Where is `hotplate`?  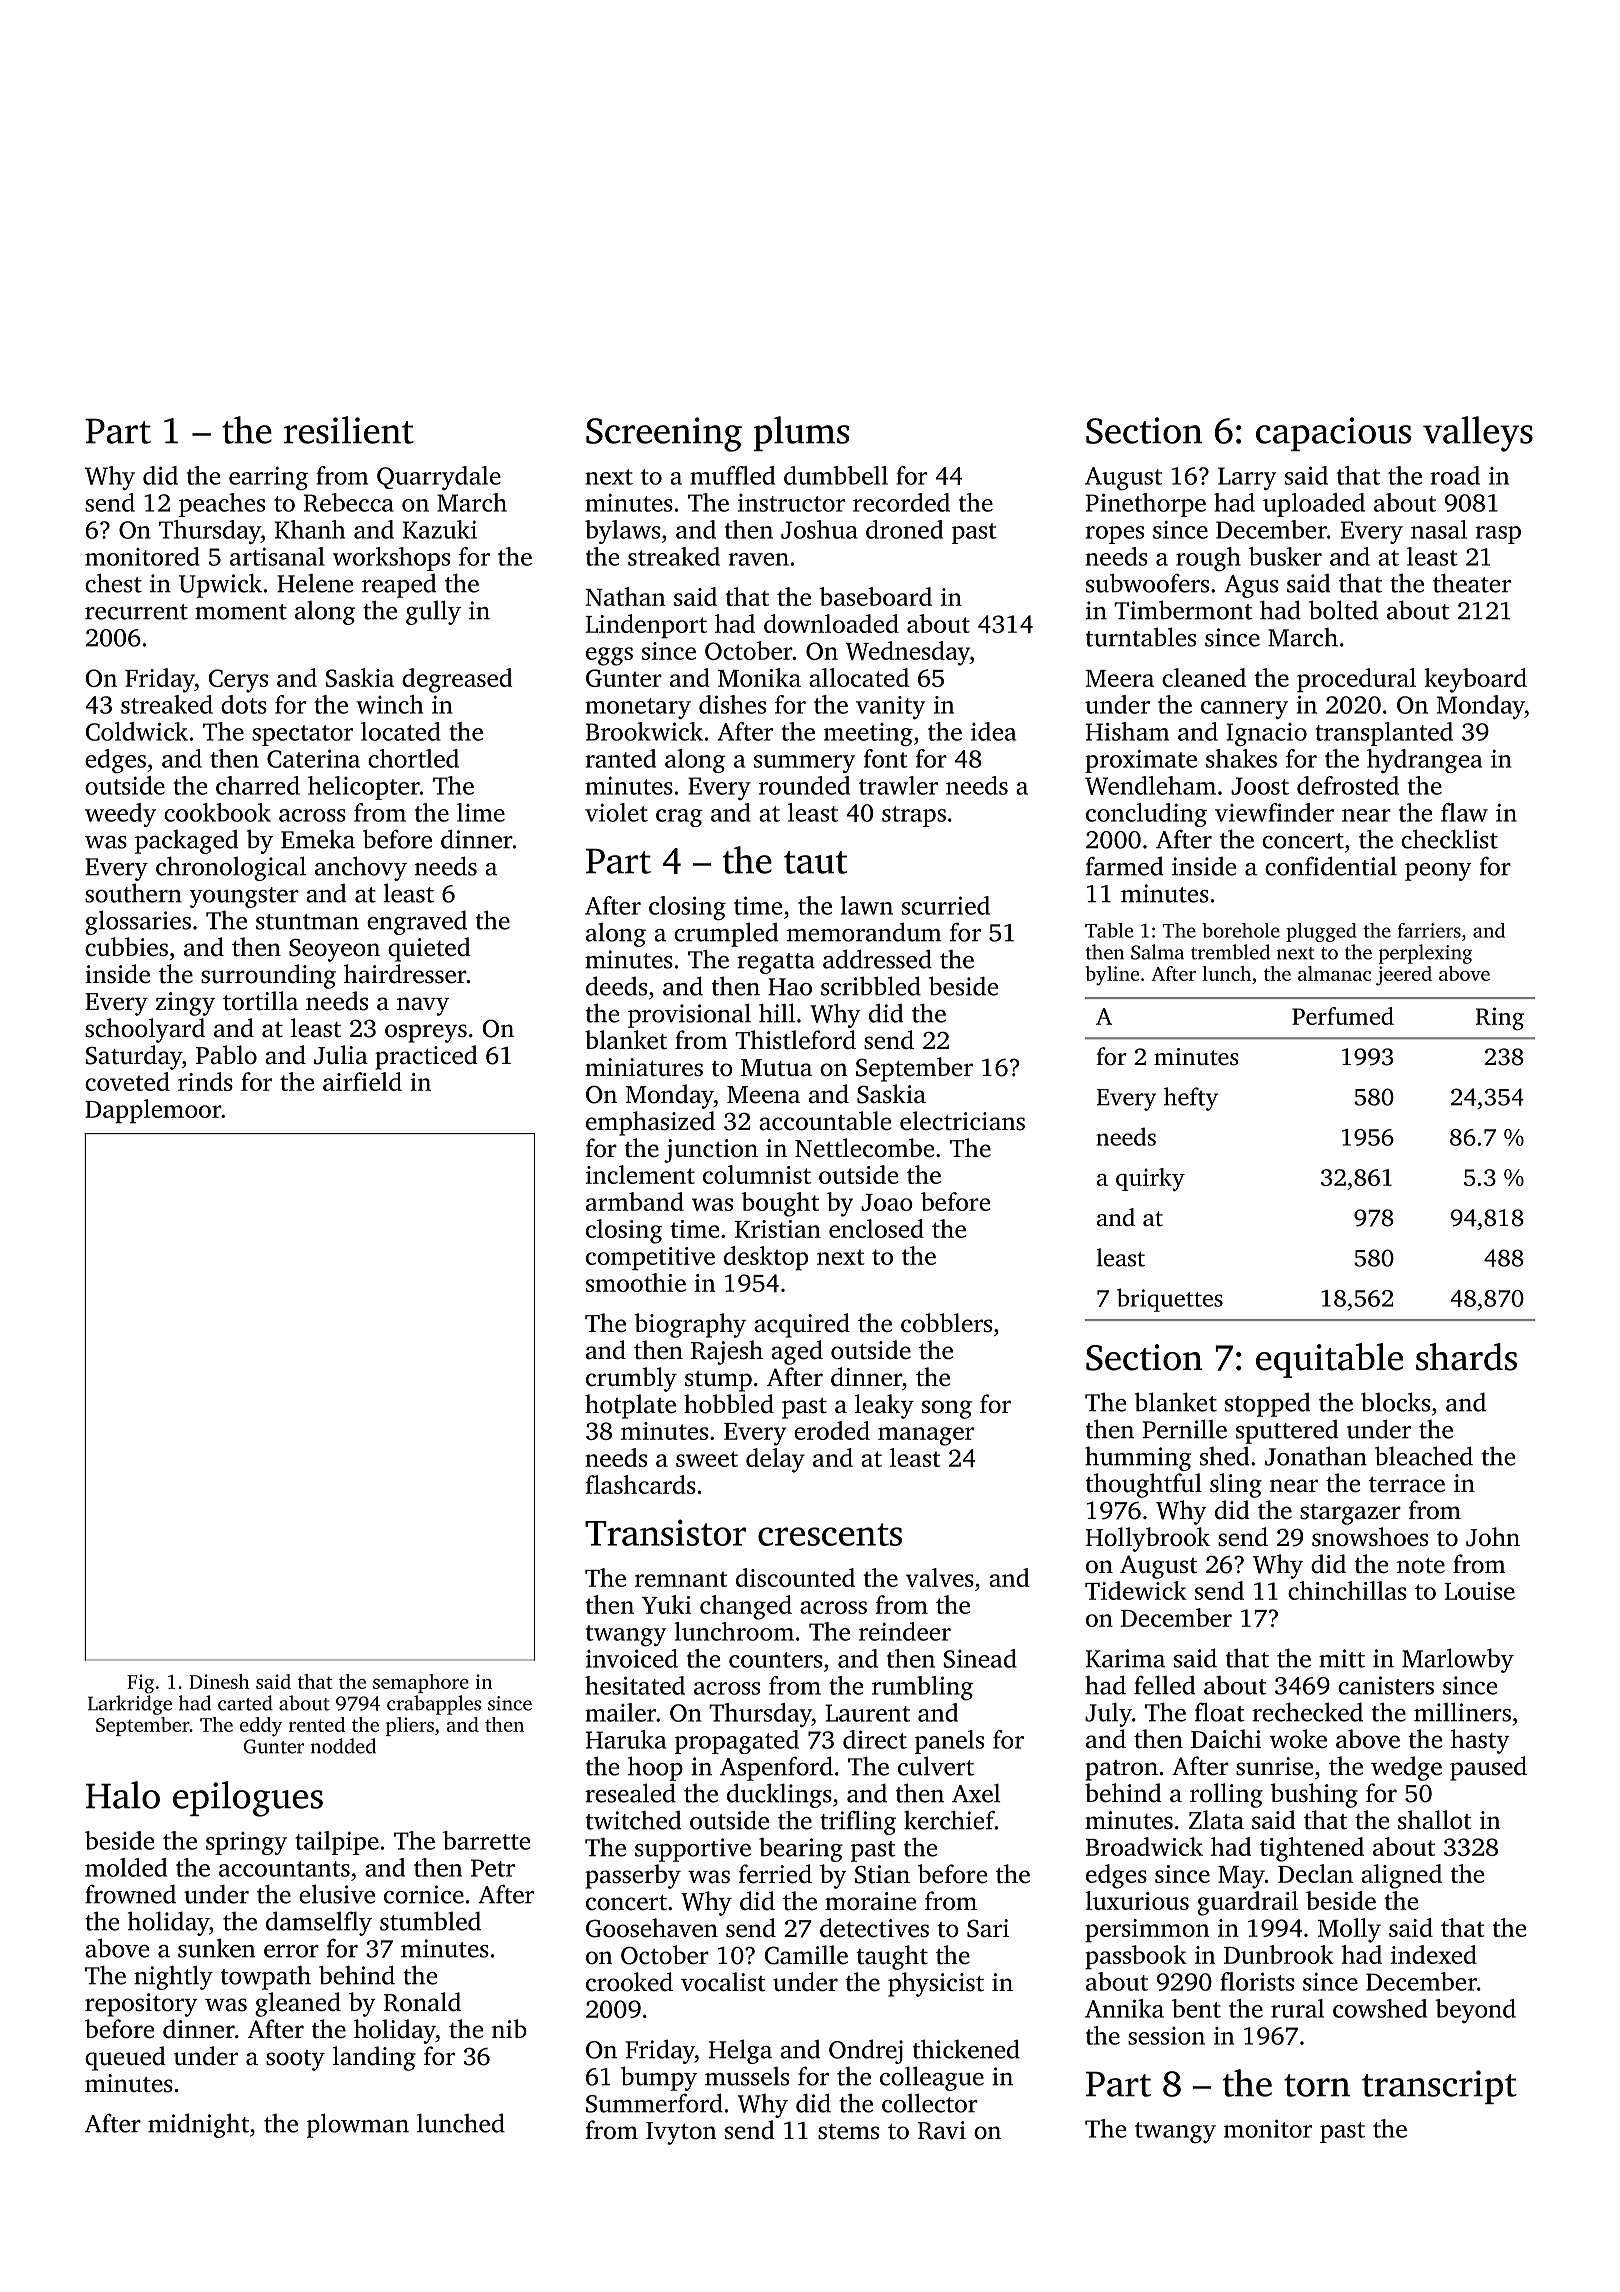 hotplate is located at coordinates (630, 1406).
